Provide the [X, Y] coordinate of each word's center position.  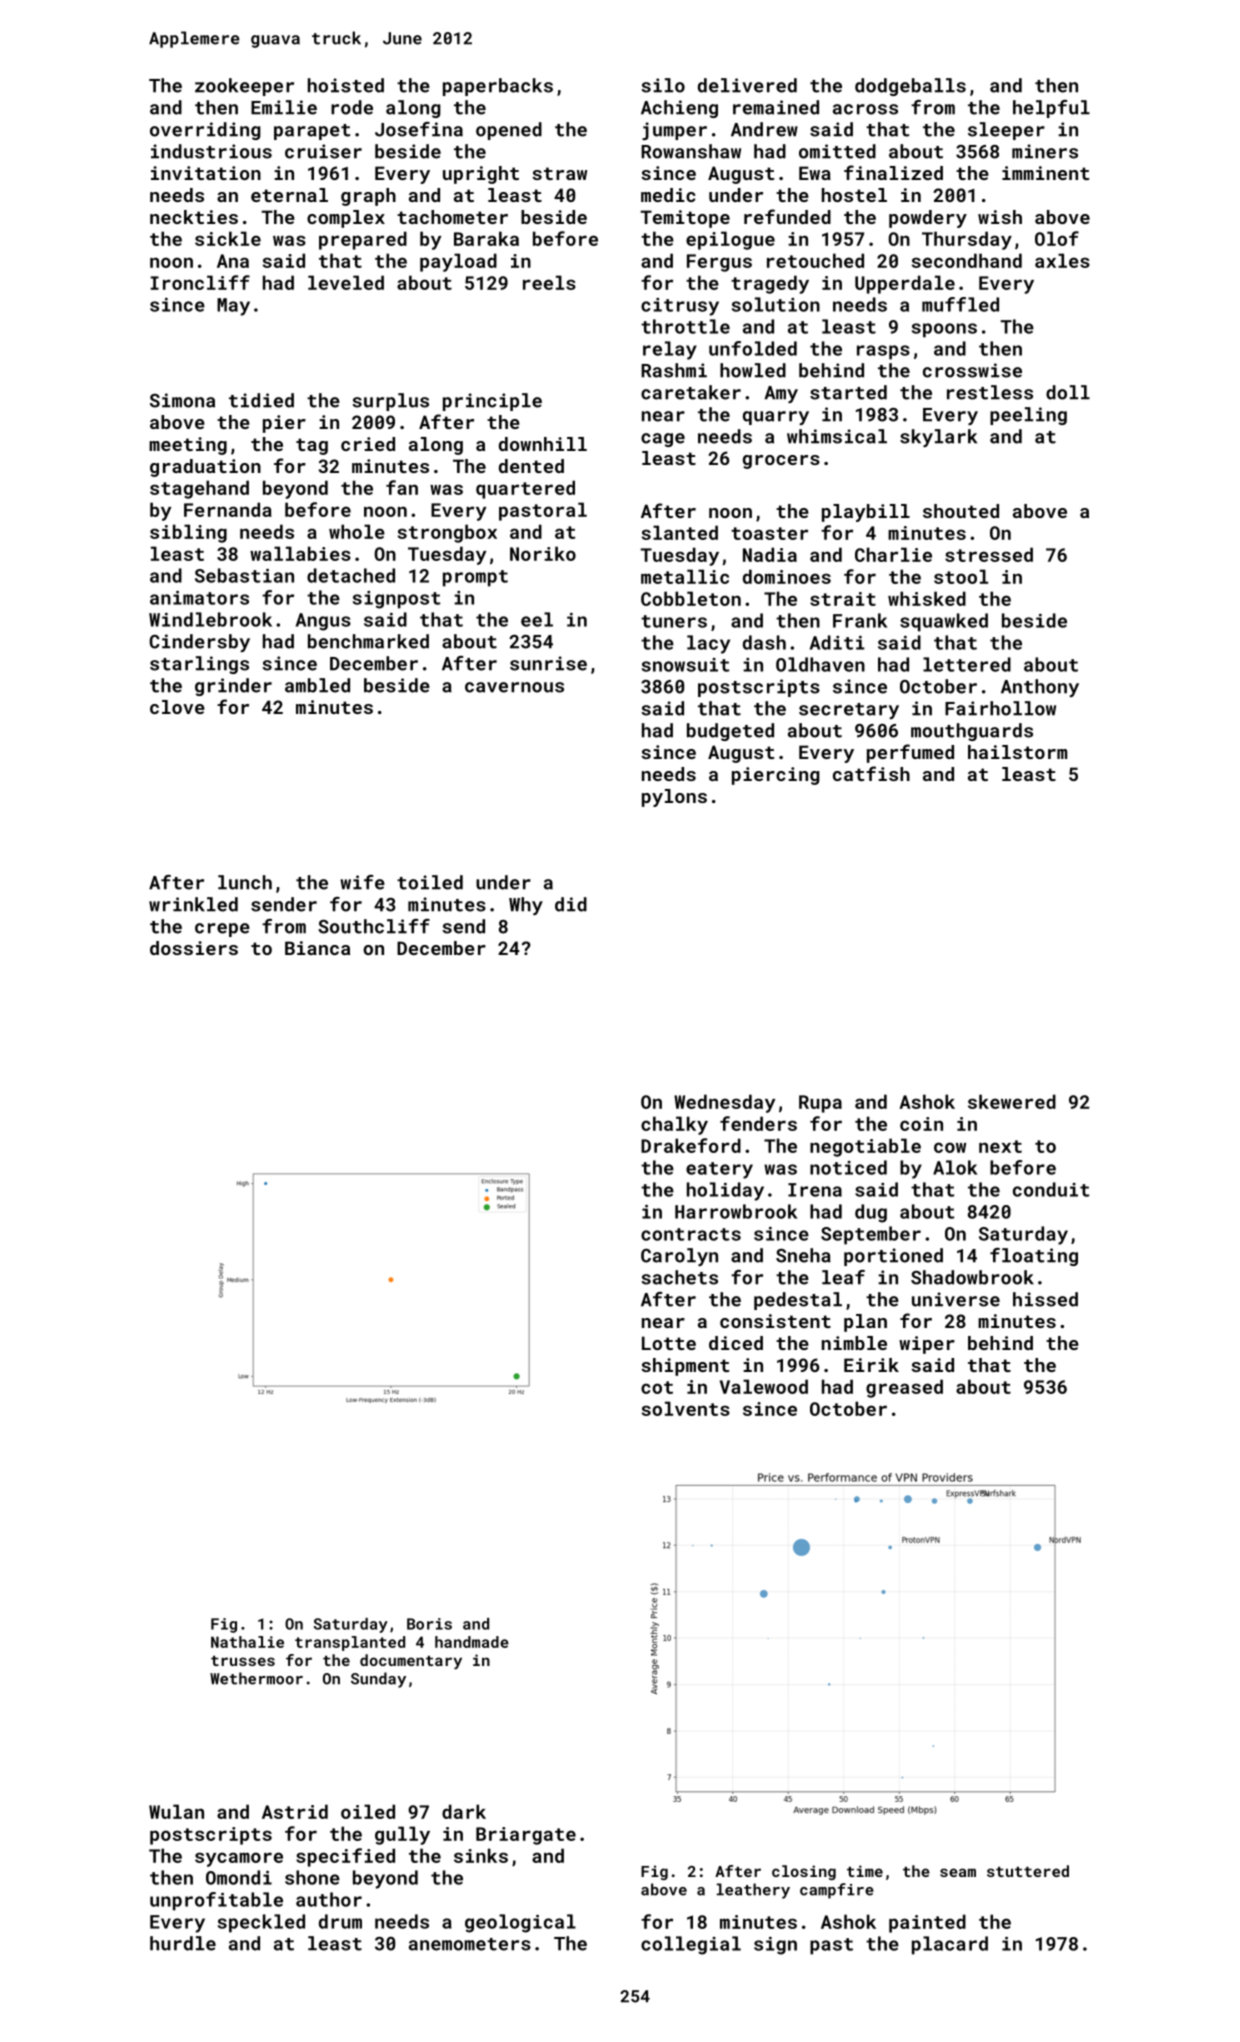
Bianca [317, 948]
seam [958, 1872]
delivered [747, 85]
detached [351, 575]
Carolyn [679, 1257]
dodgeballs [910, 87]
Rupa [820, 1104]
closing [804, 1872]
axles [1062, 260]
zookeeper [244, 87]
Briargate [526, 1836]
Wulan [176, 1811]
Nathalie [247, 1642]
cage [663, 440]
